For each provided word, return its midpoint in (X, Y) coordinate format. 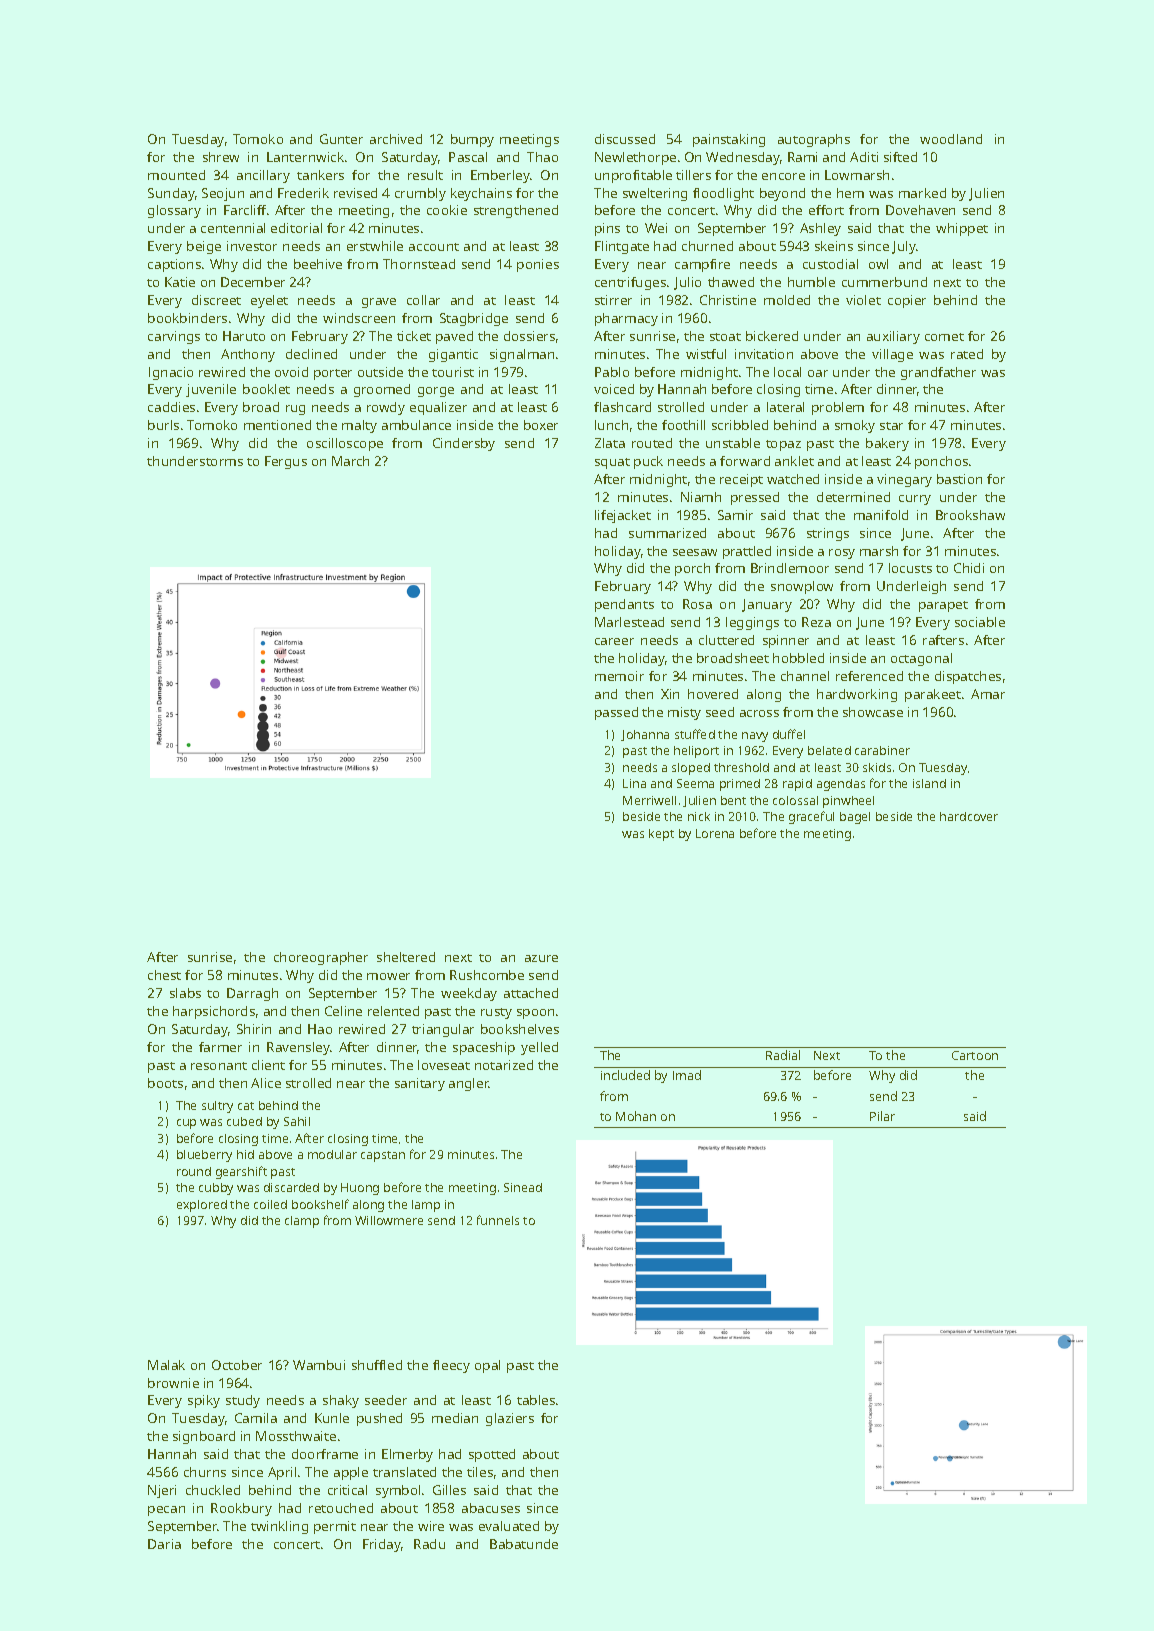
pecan (166, 1511)
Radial (783, 1055)
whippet (962, 229)
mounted (176, 175)
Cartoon (975, 1055)
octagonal (921, 659)
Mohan (636, 1116)
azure (541, 958)
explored (202, 1206)
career (614, 641)
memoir (619, 676)
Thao (542, 157)
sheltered (406, 957)
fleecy (451, 1366)
